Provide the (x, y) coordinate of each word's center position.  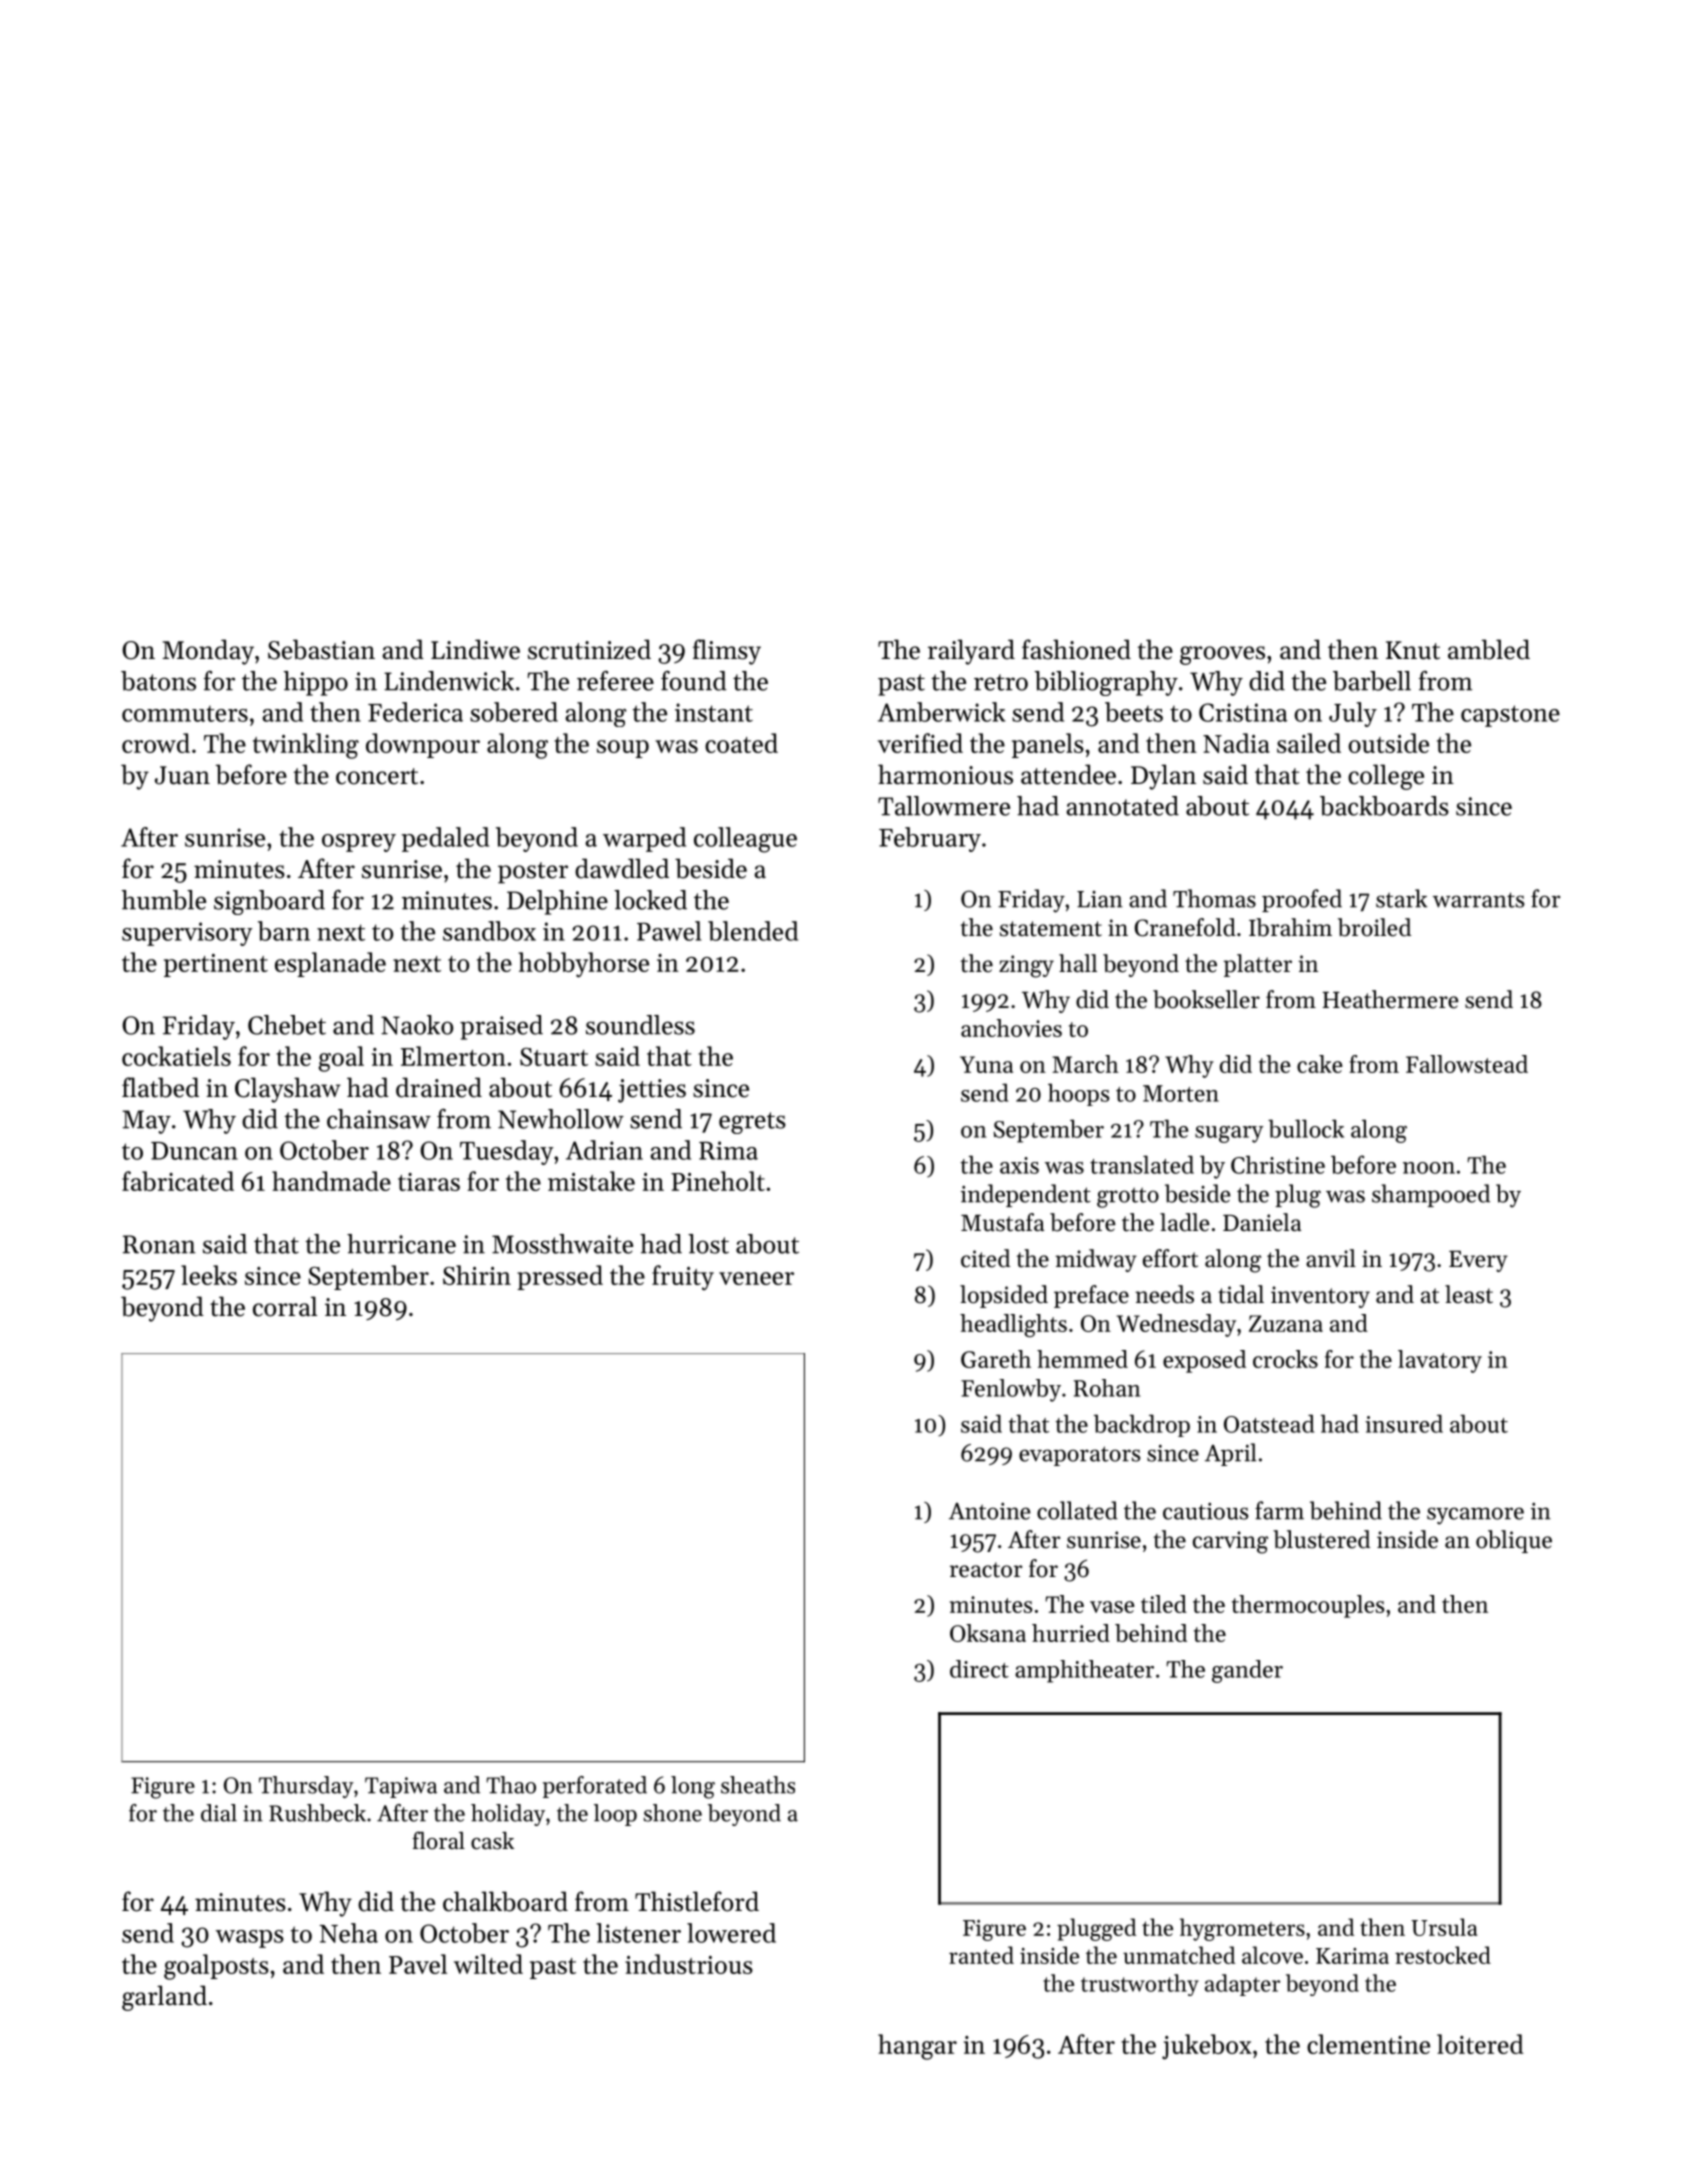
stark (1401, 898)
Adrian (604, 1150)
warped (644, 839)
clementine (1368, 2044)
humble (164, 900)
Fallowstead (1467, 1064)
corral (285, 1306)
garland (164, 1998)
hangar (917, 2047)
